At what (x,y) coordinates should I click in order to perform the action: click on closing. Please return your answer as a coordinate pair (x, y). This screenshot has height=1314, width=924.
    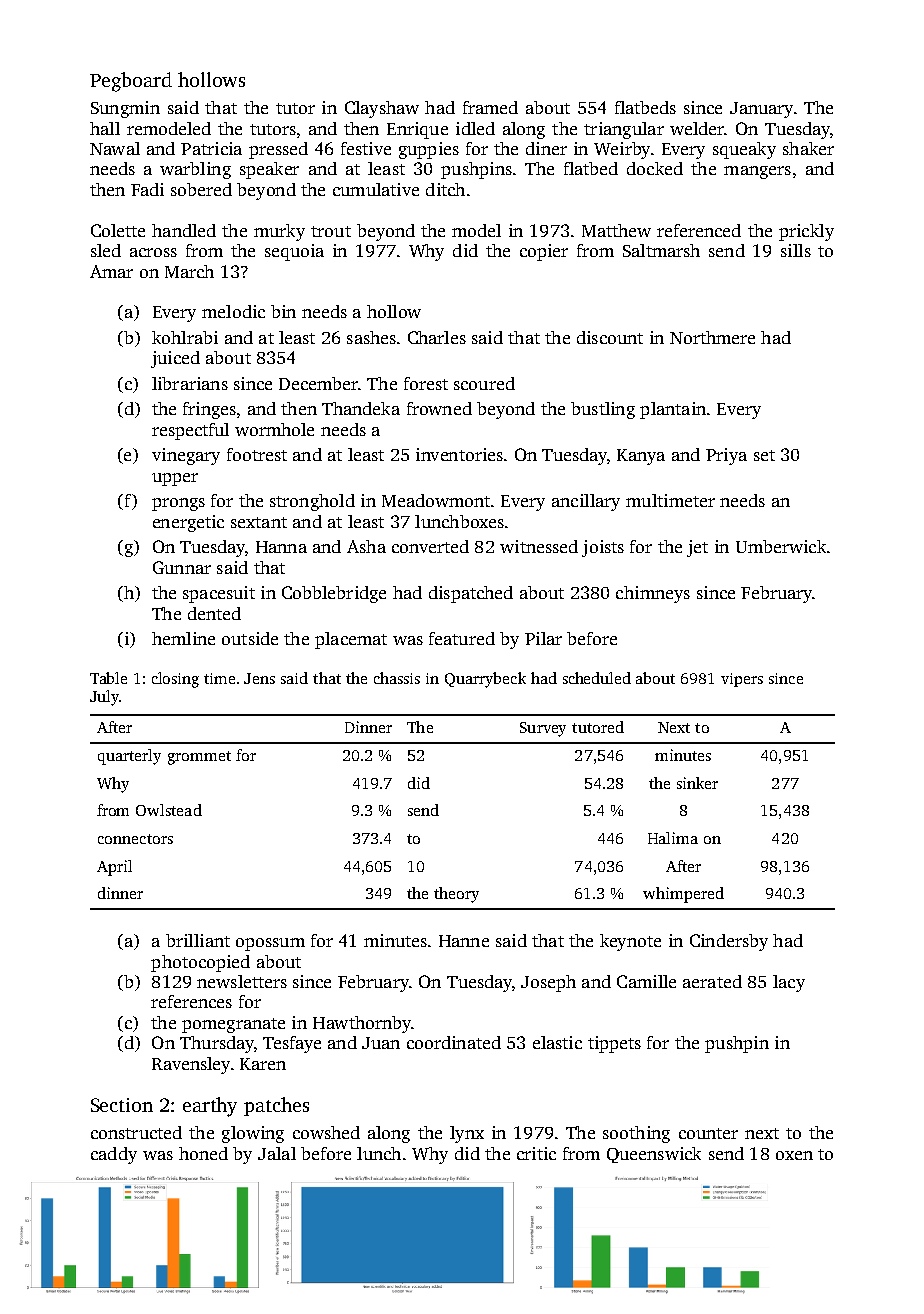
    Looking at the image, I should click on (175, 680).
